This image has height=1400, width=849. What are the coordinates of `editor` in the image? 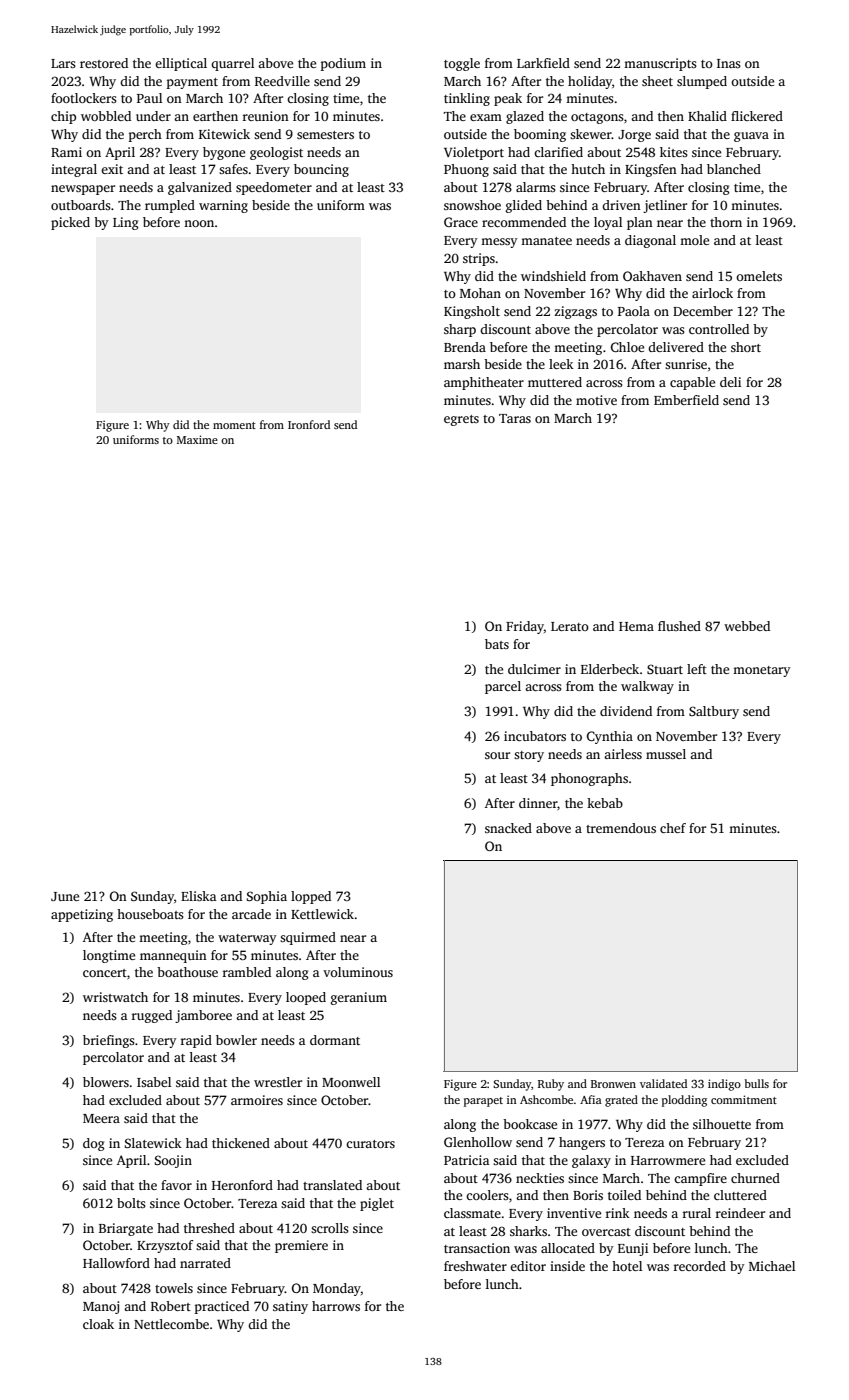 It's located at (528, 1266).
